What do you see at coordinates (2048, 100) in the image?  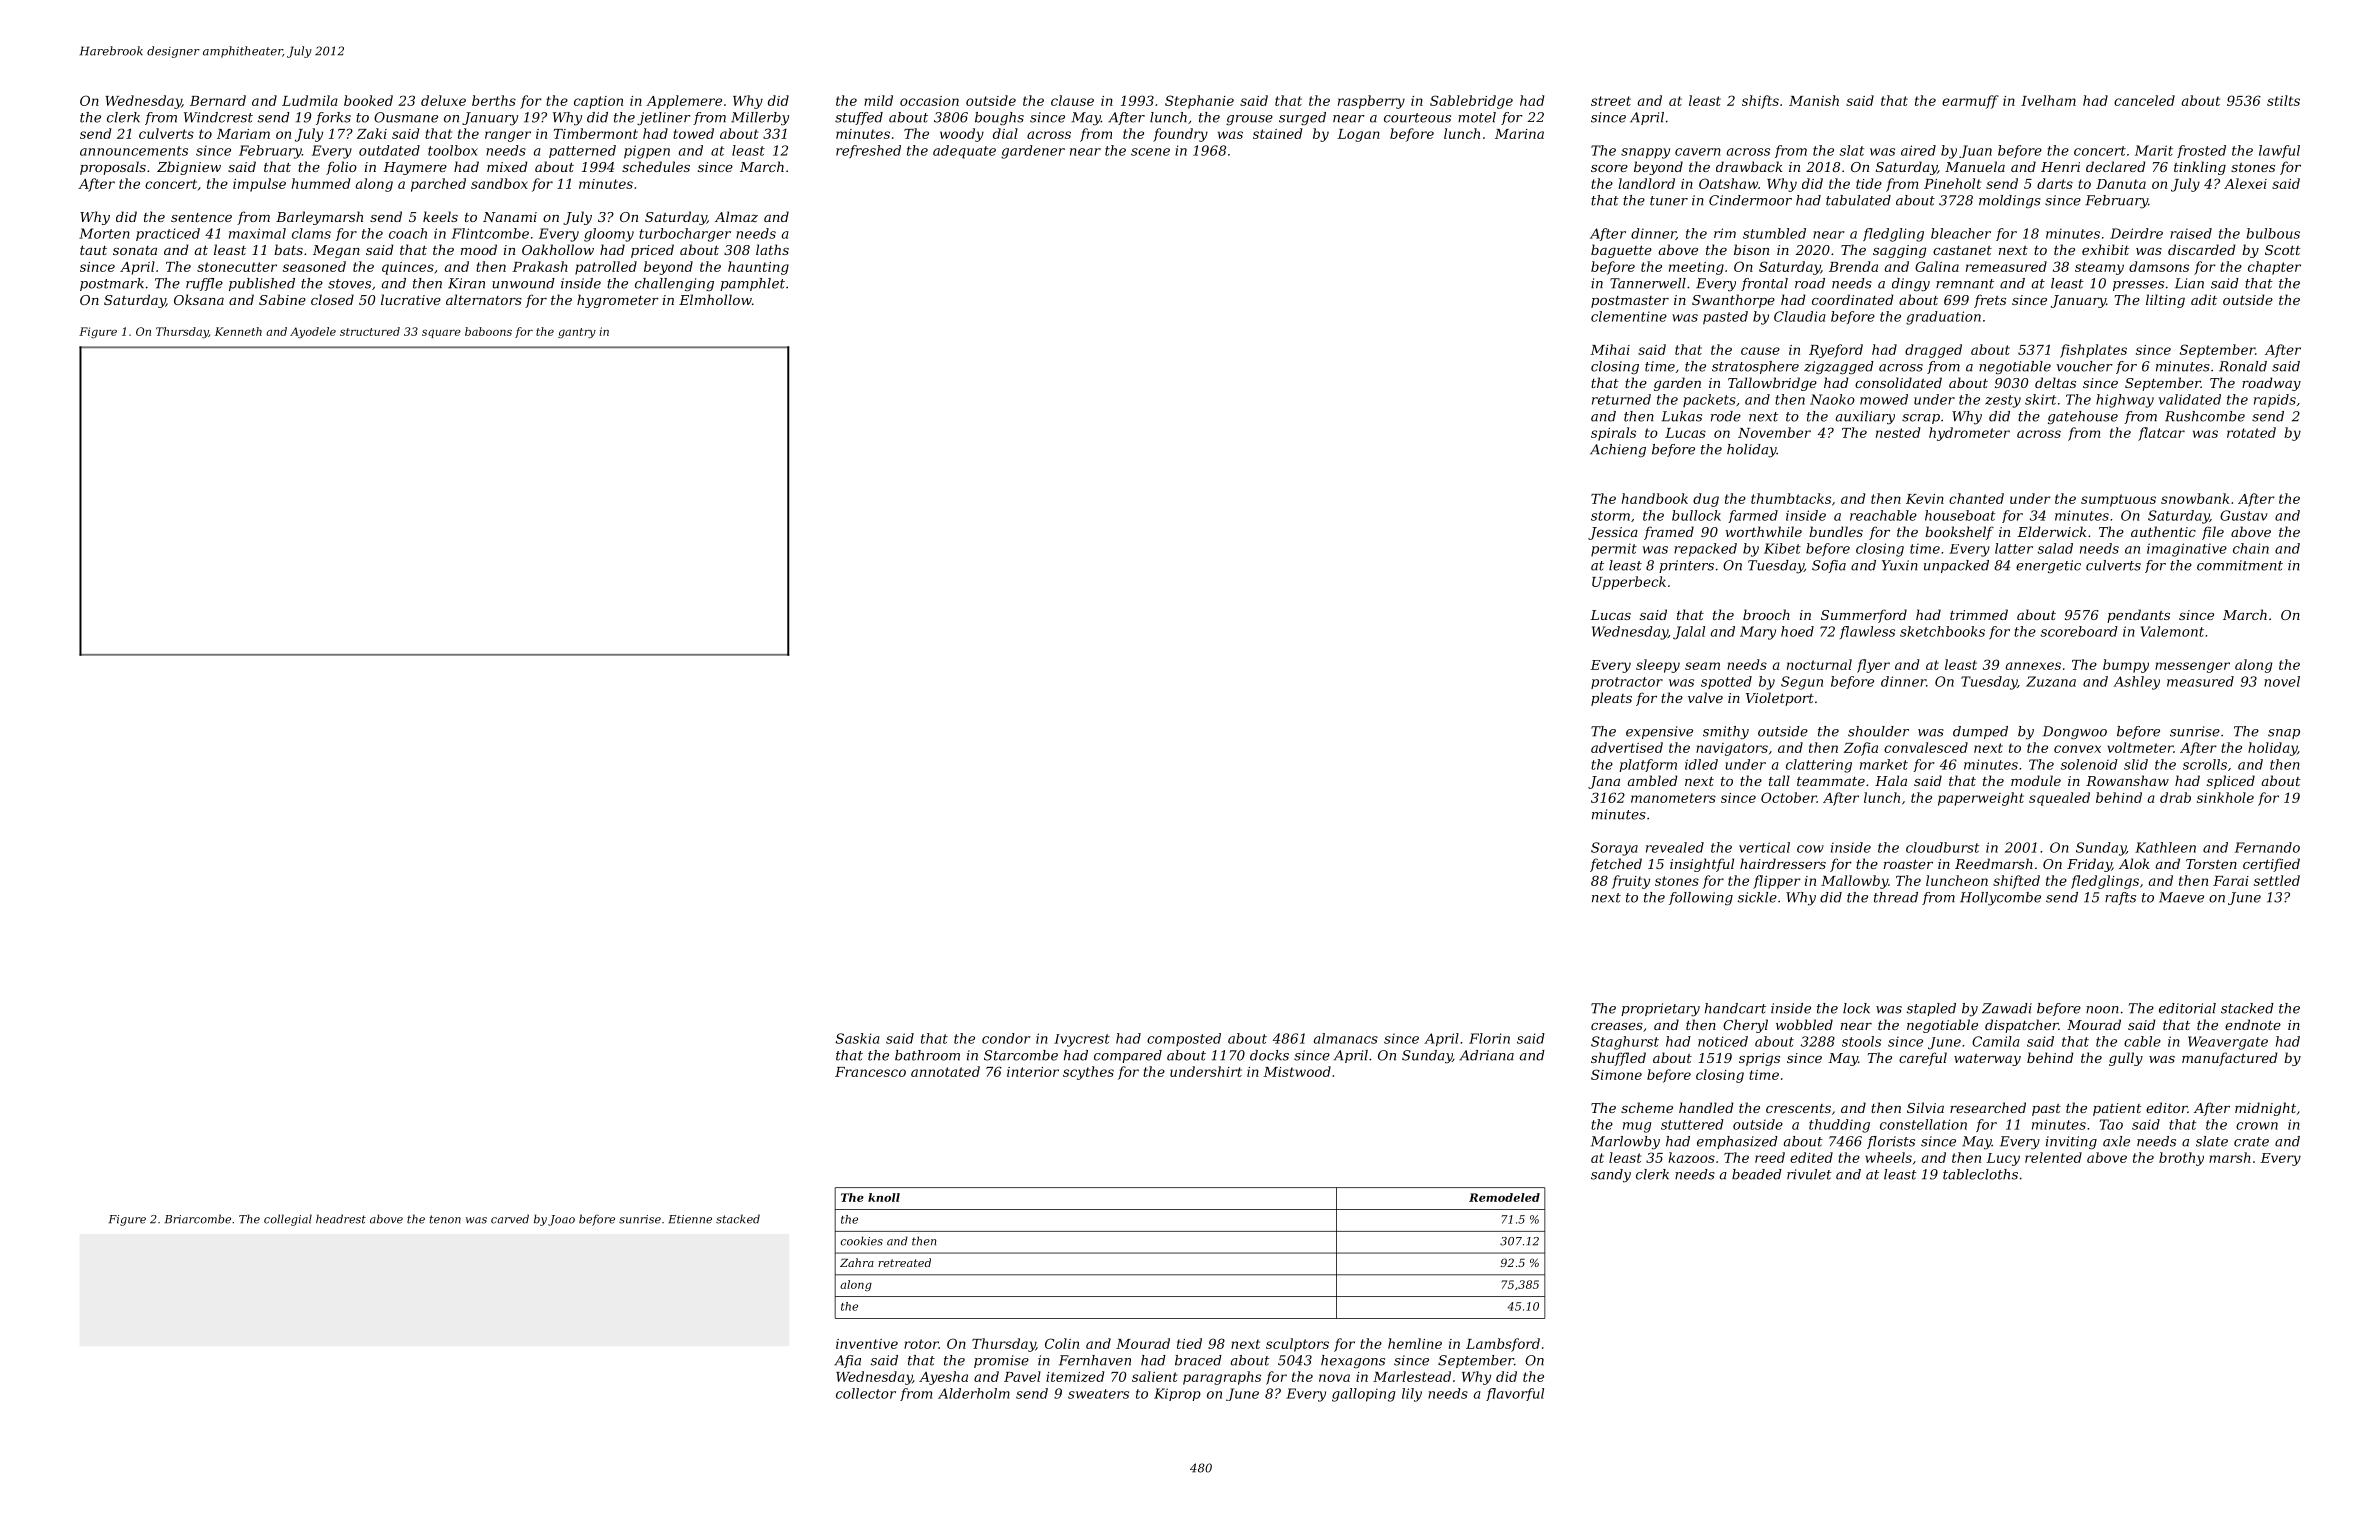 I see `Ivelham` at bounding box center [2048, 100].
